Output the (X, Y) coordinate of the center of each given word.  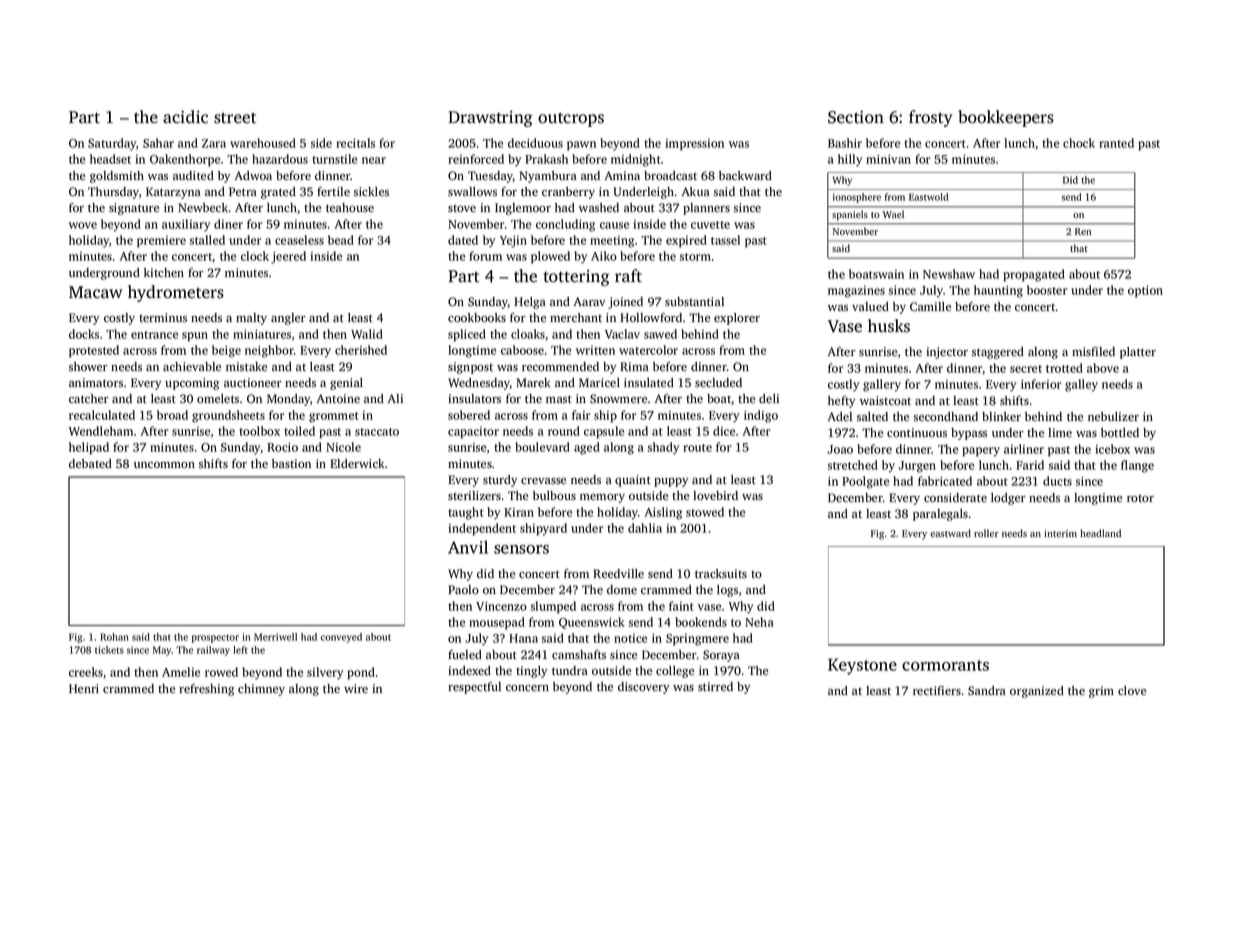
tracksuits (721, 573)
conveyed (341, 638)
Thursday (113, 193)
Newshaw (949, 274)
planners (706, 209)
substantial (694, 301)
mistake (246, 367)
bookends (701, 622)
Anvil (468, 547)
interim (1060, 533)
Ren (1083, 231)
